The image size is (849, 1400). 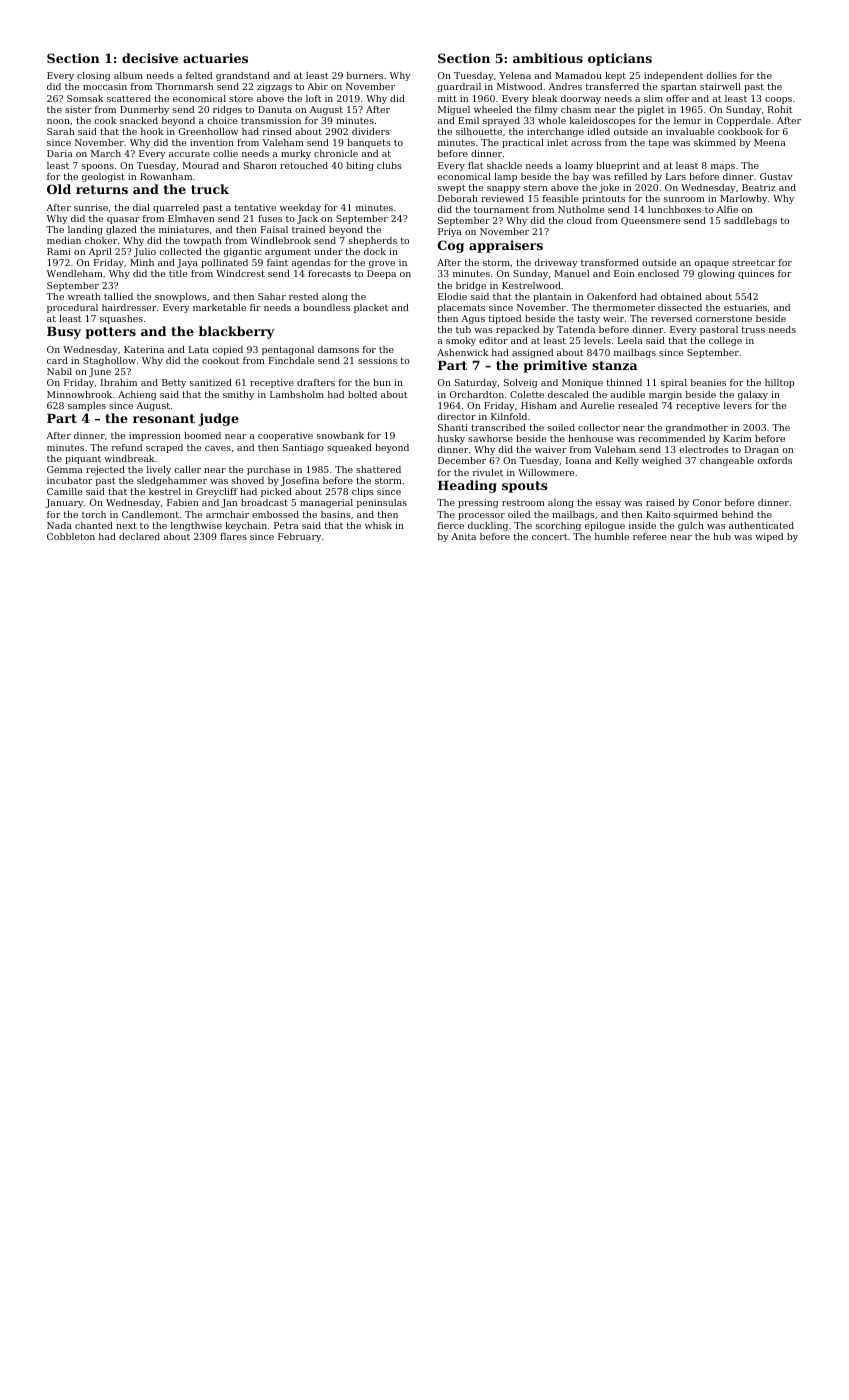 What do you see at coordinates (756, 274) in the page?
I see `quinces` at bounding box center [756, 274].
